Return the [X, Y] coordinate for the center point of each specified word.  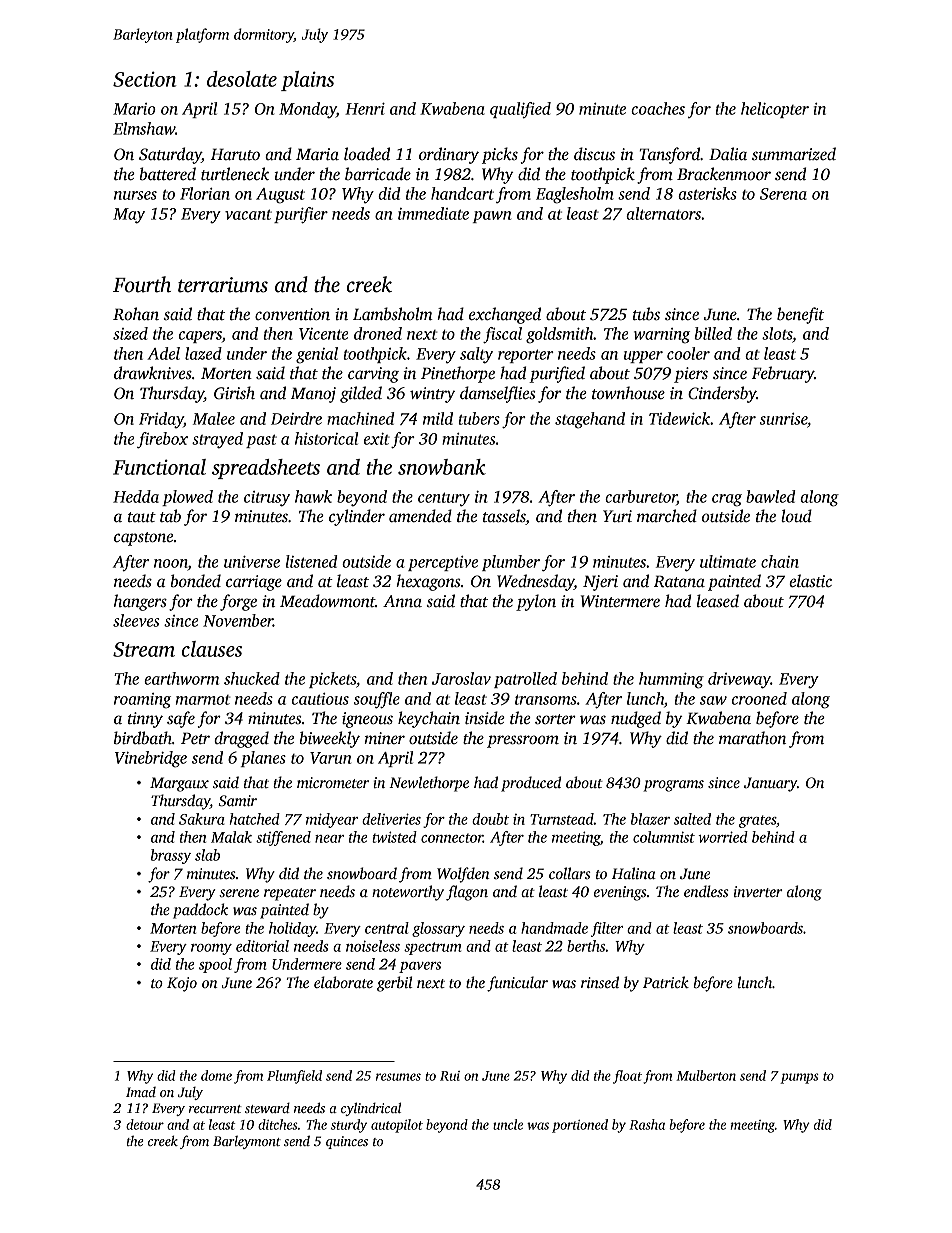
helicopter [775, 110]
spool [215, 965]
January [770, 784]
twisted [394, 837]
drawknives [153, 373]
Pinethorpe [458, 374]
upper [643, 357]
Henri [365, 109]
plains [307, 81]
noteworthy [408, 893]
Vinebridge [151, 759]
